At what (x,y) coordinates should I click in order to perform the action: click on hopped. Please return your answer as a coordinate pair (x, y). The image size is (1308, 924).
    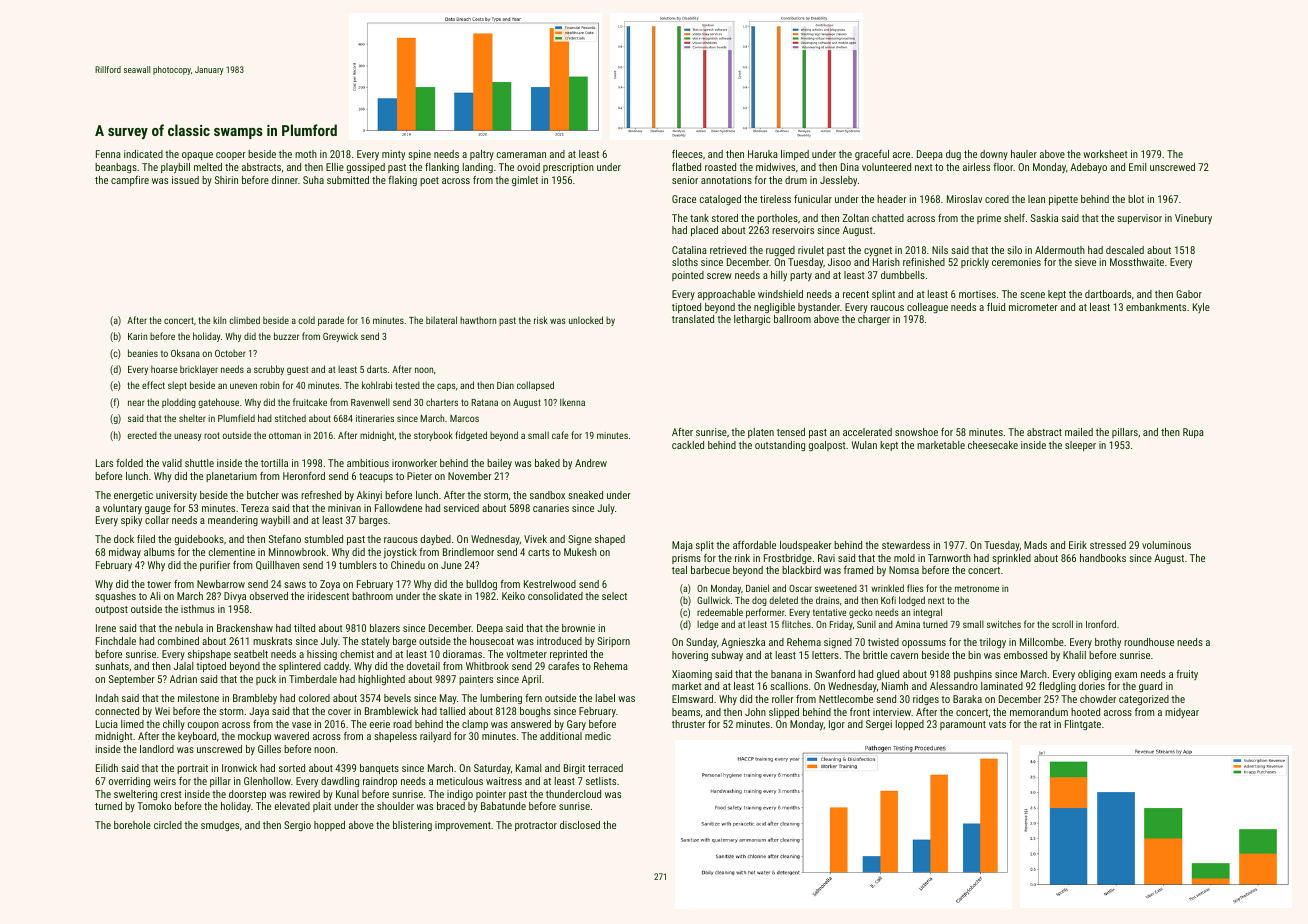
    Looking at the image, I should click on (329, 826).
